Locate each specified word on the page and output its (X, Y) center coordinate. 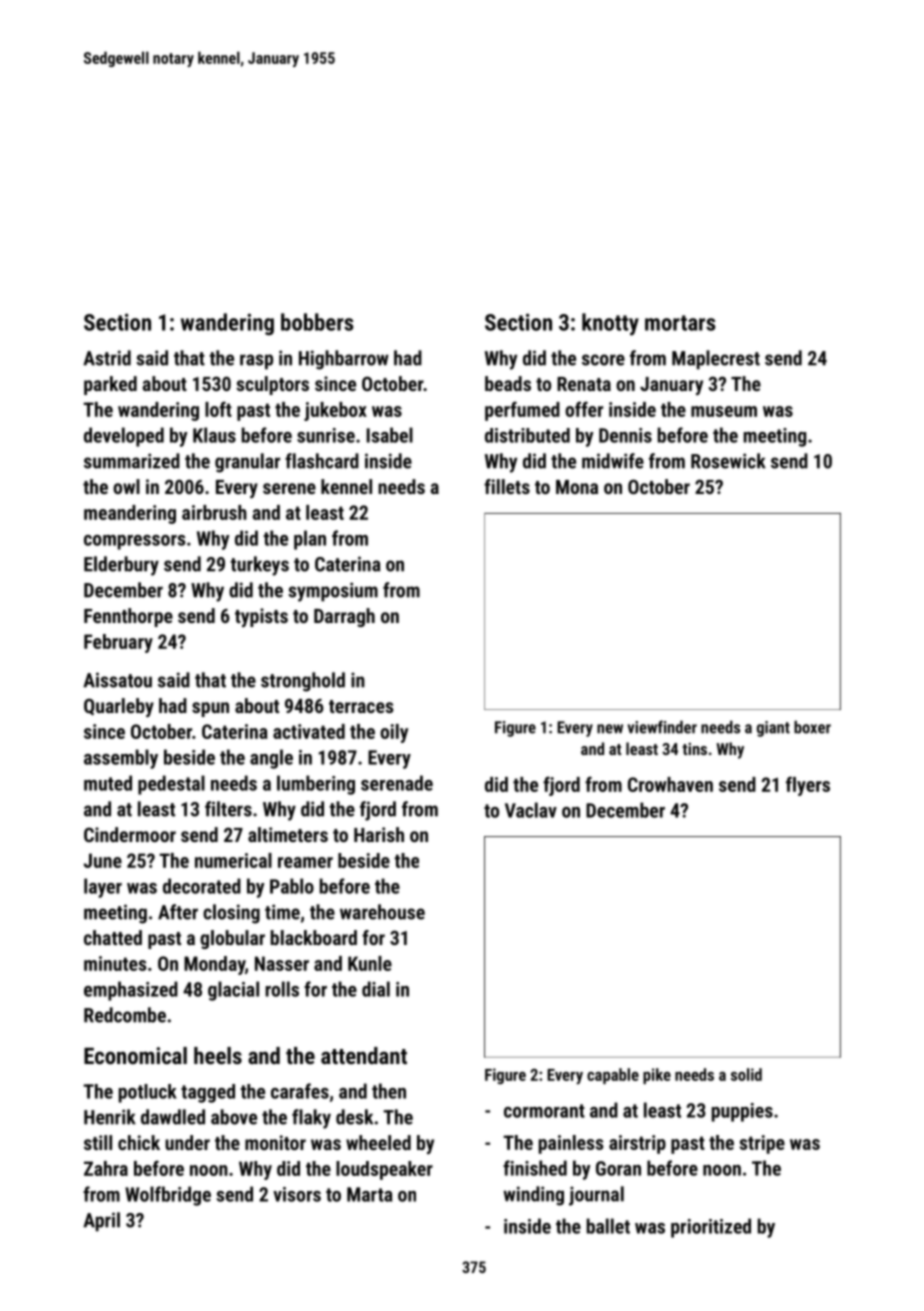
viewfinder (662, 727)
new (610, 729)
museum (724, 411)
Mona (577, 487)
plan (310, 540)
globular (232, 939)
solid (746, 1074)
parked (110, 385)
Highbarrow (344, 360)
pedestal (171, 785)
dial (376, 989)
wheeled (378, 1142)
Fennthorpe (128, 617)
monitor (275, 1142)
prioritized (711, 1228)
